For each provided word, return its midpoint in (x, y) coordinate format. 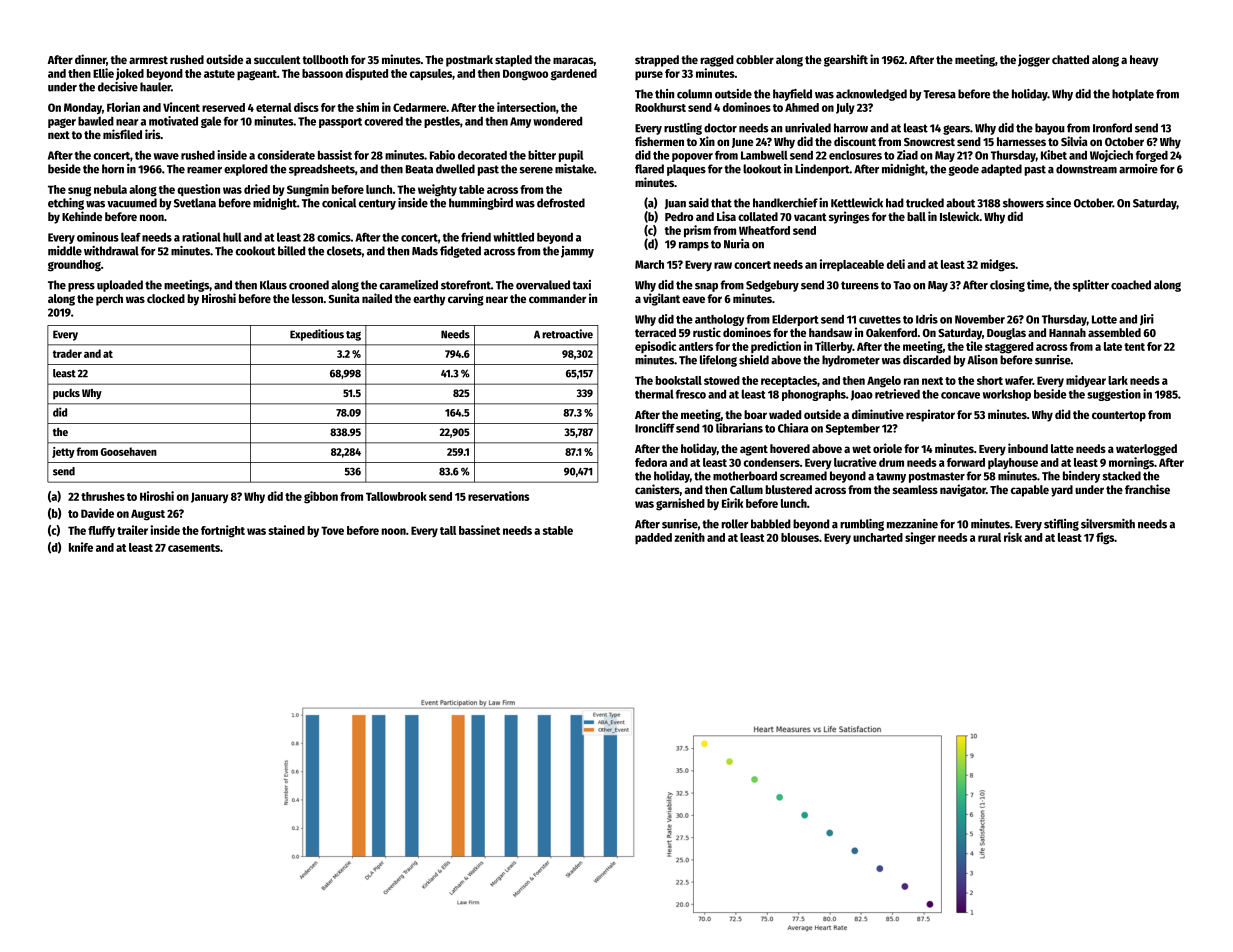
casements (194, 548)
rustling (683, 129)
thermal (654, 394)
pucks (66, 394)
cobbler (755, 59)
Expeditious (317, 335)
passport (340, 123)
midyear (1086, 381)
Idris (927, 319)
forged (1152, 156)
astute (219, 74)
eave (693, 299)
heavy (1144, 61)
